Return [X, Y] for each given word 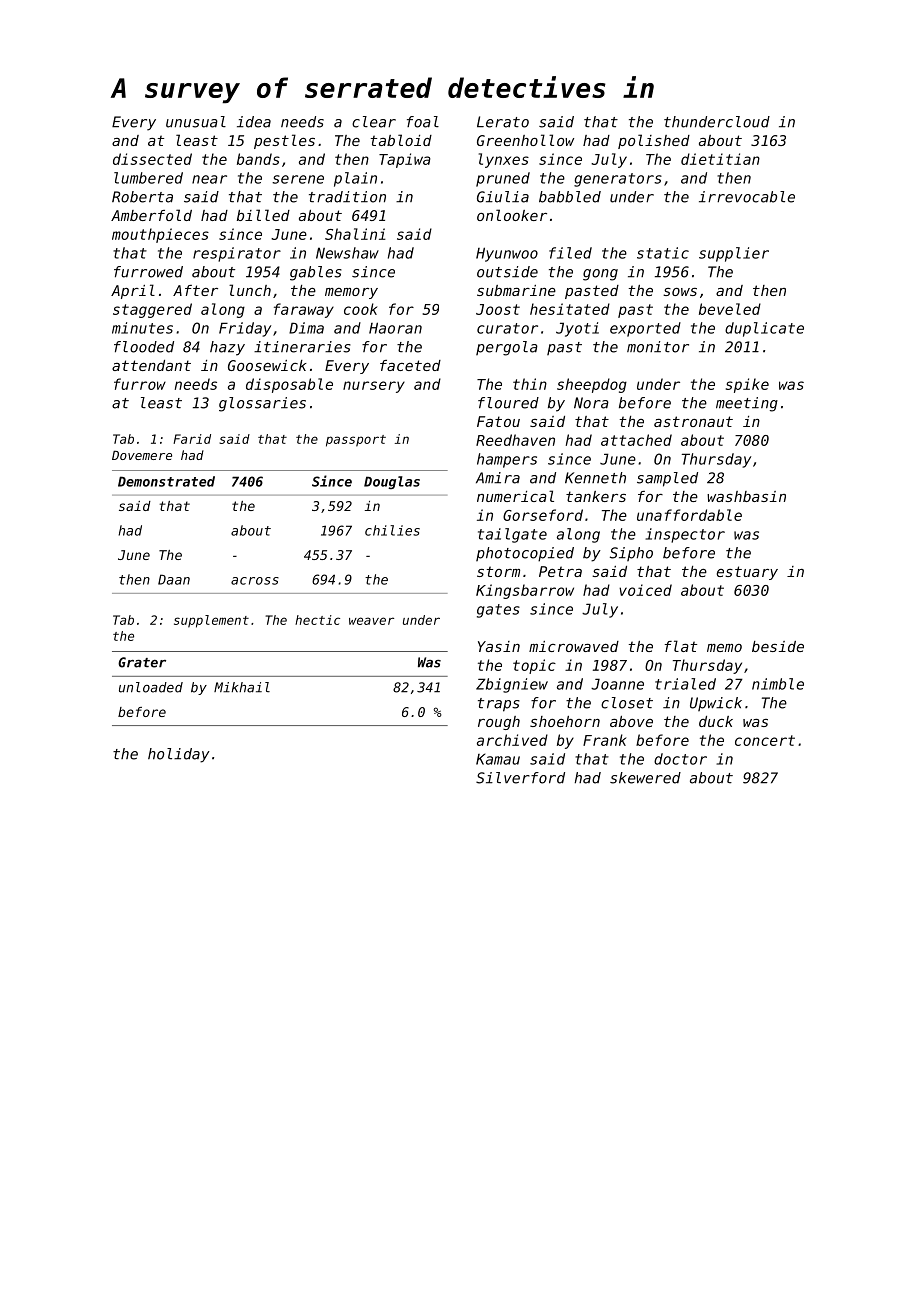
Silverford [520, 778]
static [663, 253]
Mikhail [242, 687]
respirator [237, 254]
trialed [685, 684]
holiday [179, 755]
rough [499, 723]
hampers [507, 460]
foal [423, 122]
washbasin [746, 496]
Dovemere [142, 455]
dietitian [720, 159]
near [209, 179]
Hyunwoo [507, 254]
